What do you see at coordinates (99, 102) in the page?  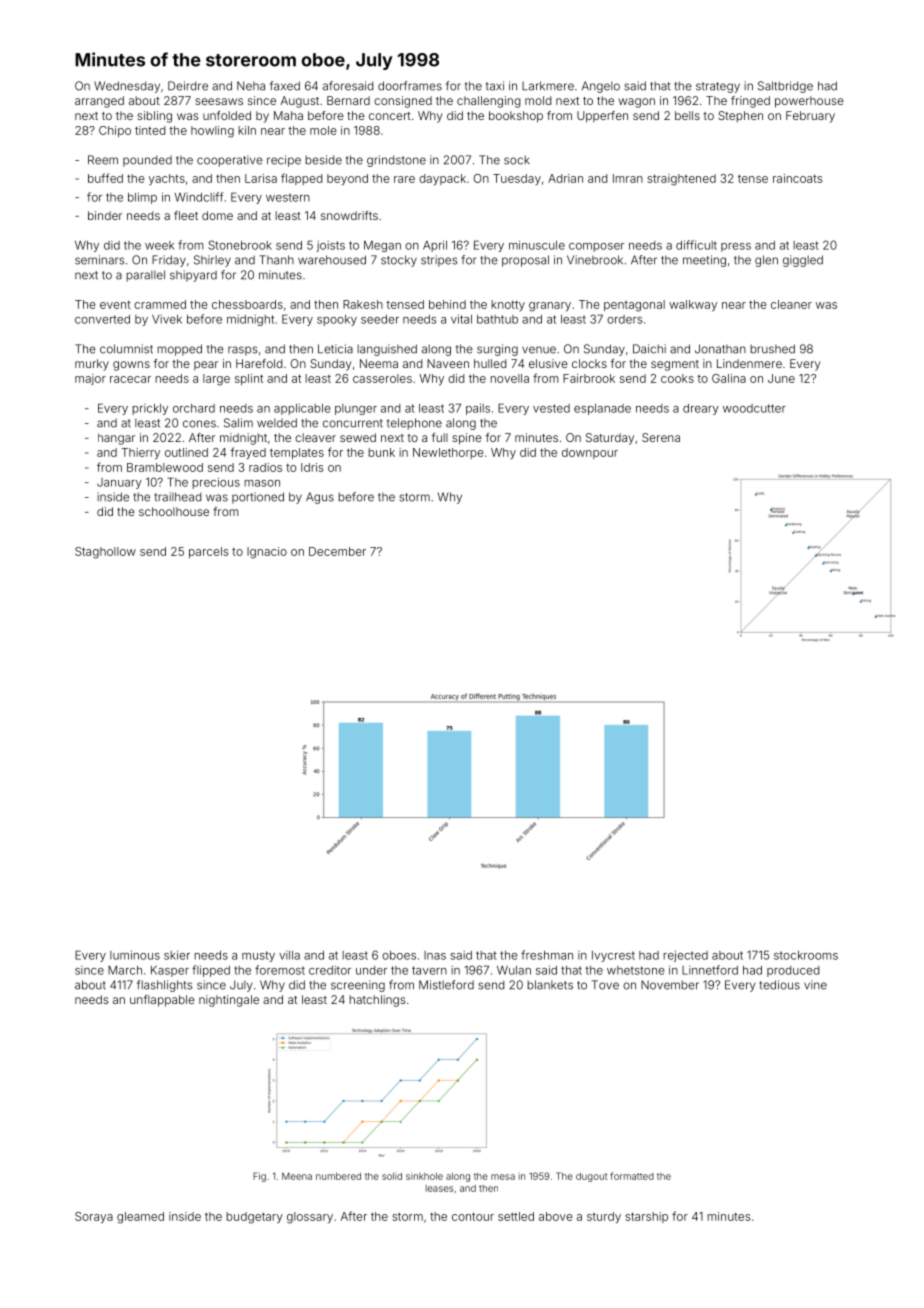 I see `arranged` at bounding box center [99, 102].
